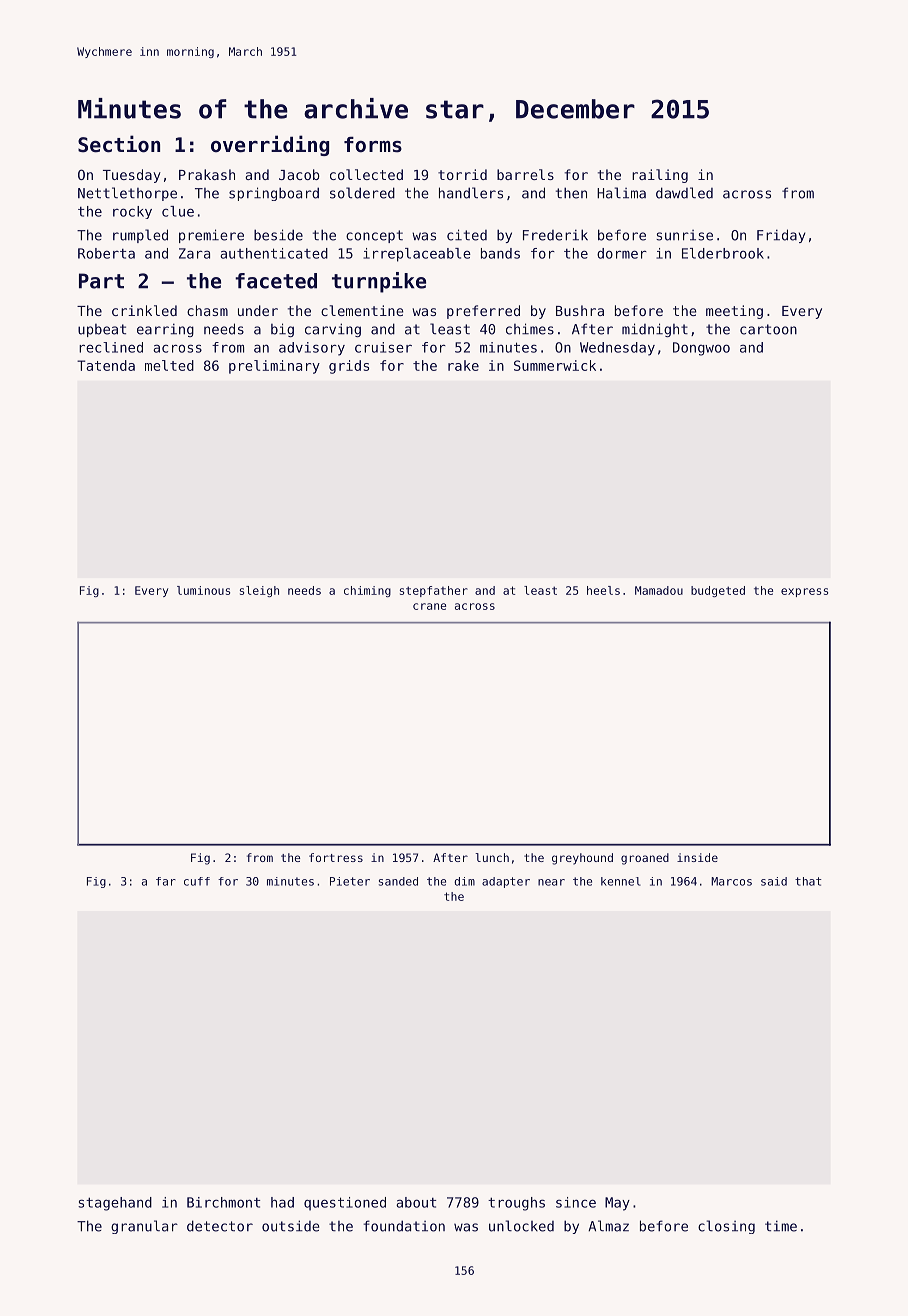  I want to click on railing, so click(660, 176).
